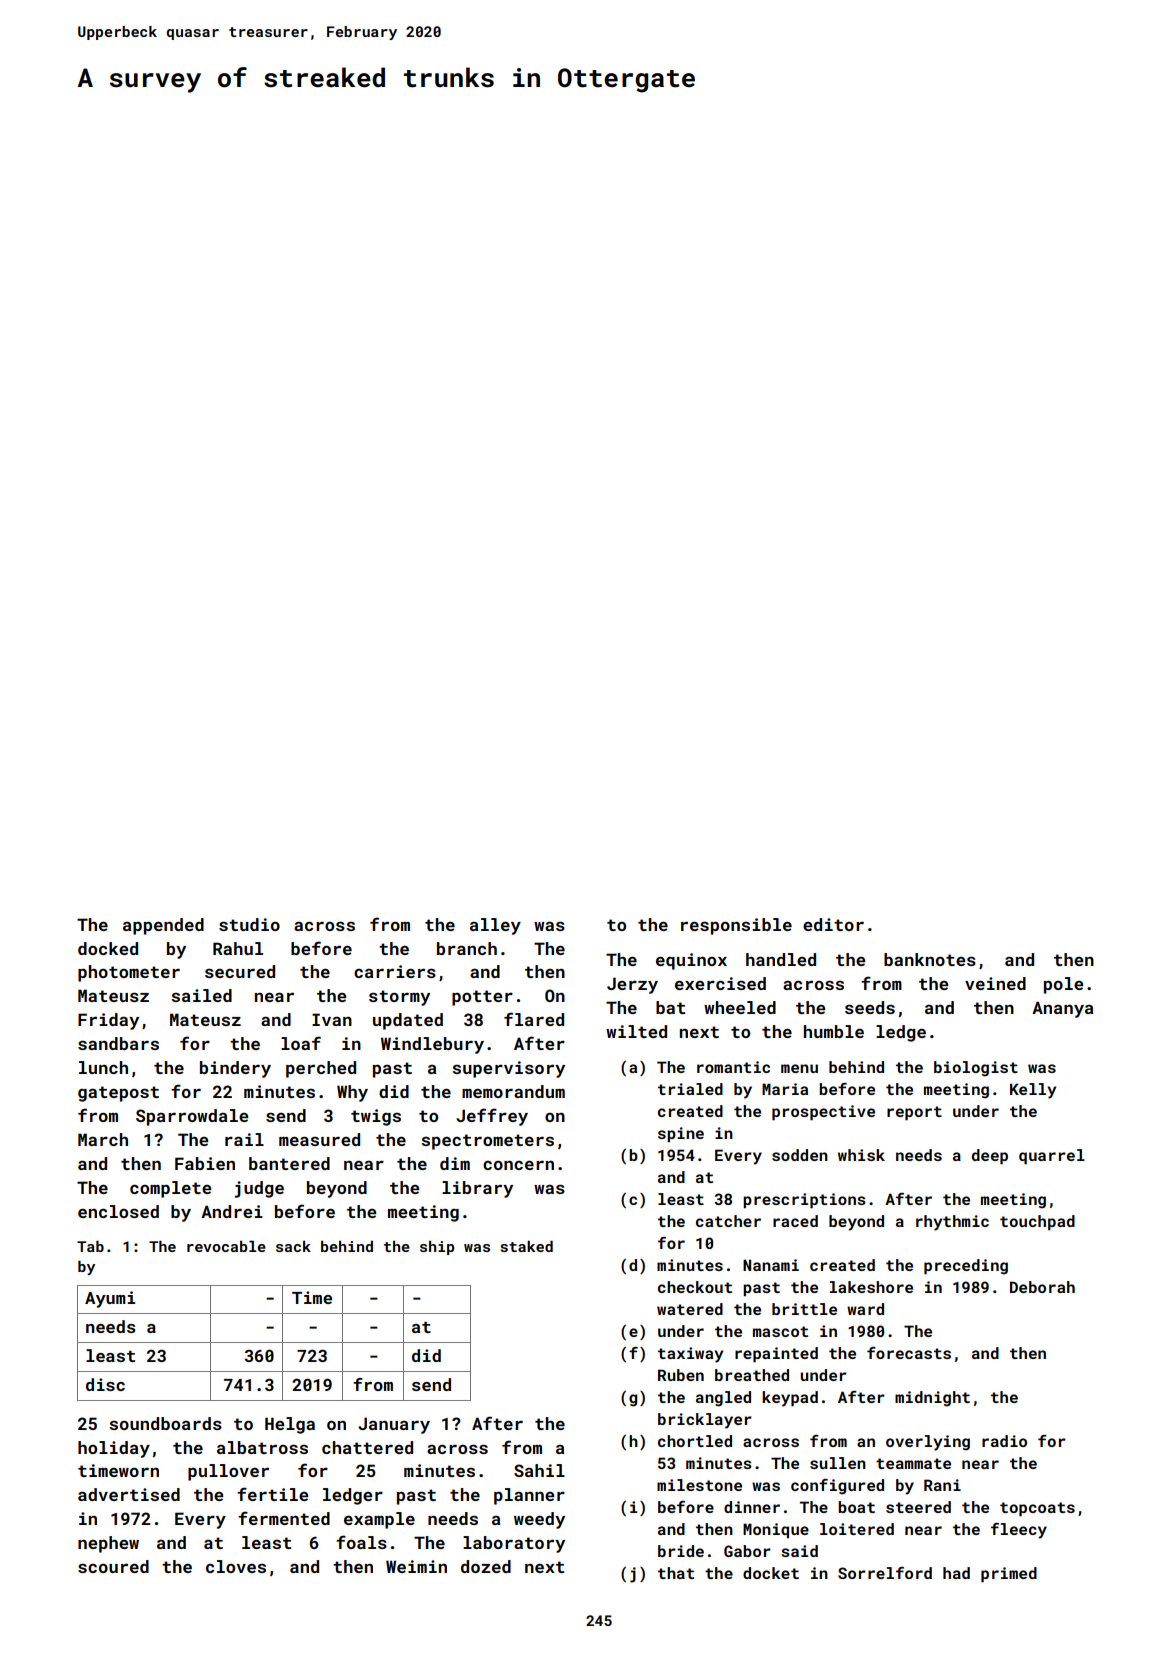 The width and height of the image is (1172, 1657). Describe the element at coordinates (930, 959) in the image. I see `banknotes` at that location.
